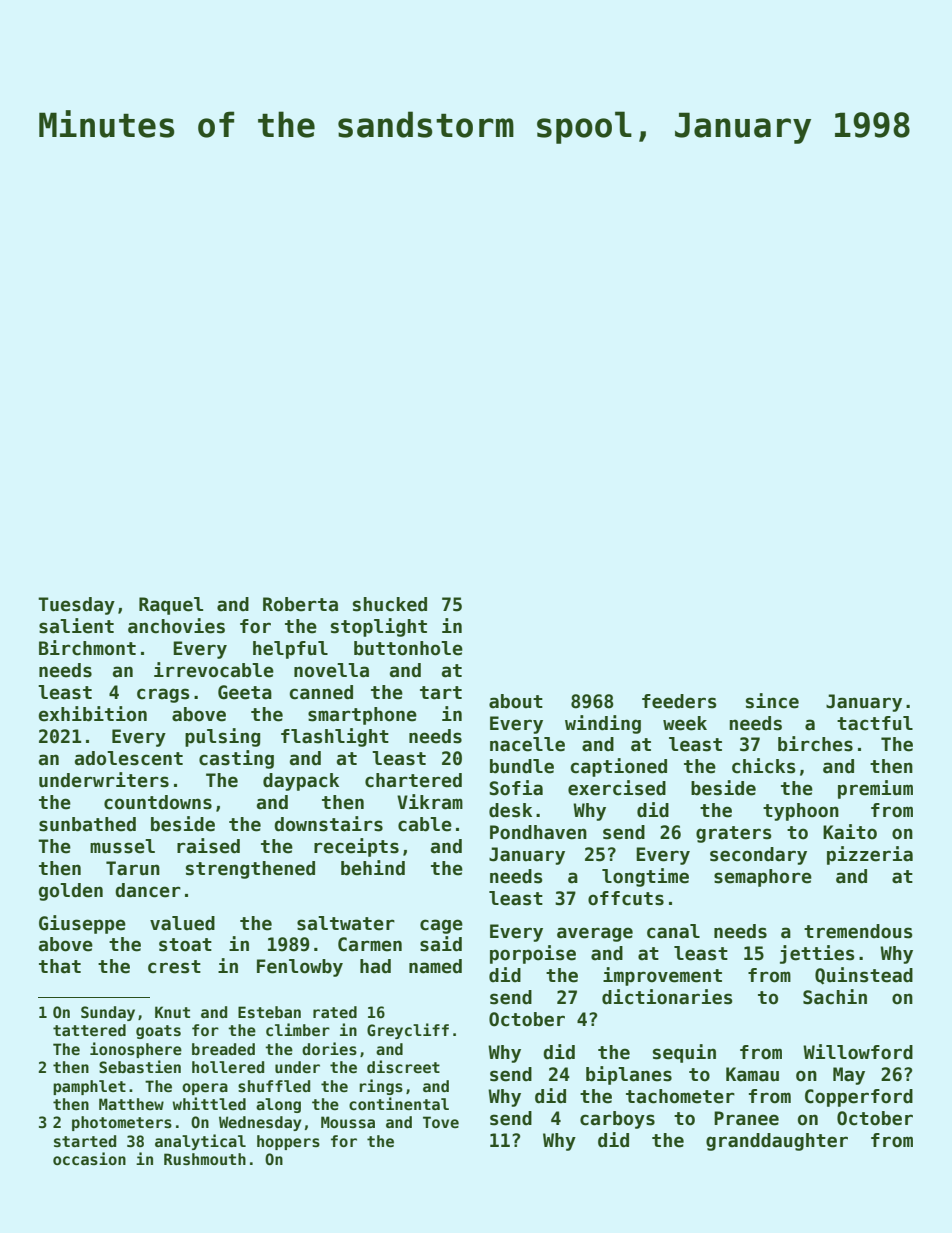 The width and height of the screenshot is (952, 1233). What do you see at coordinates (87, 824) in the screenshot?
I see `sunbathed` at bounding box center [87, 824].
